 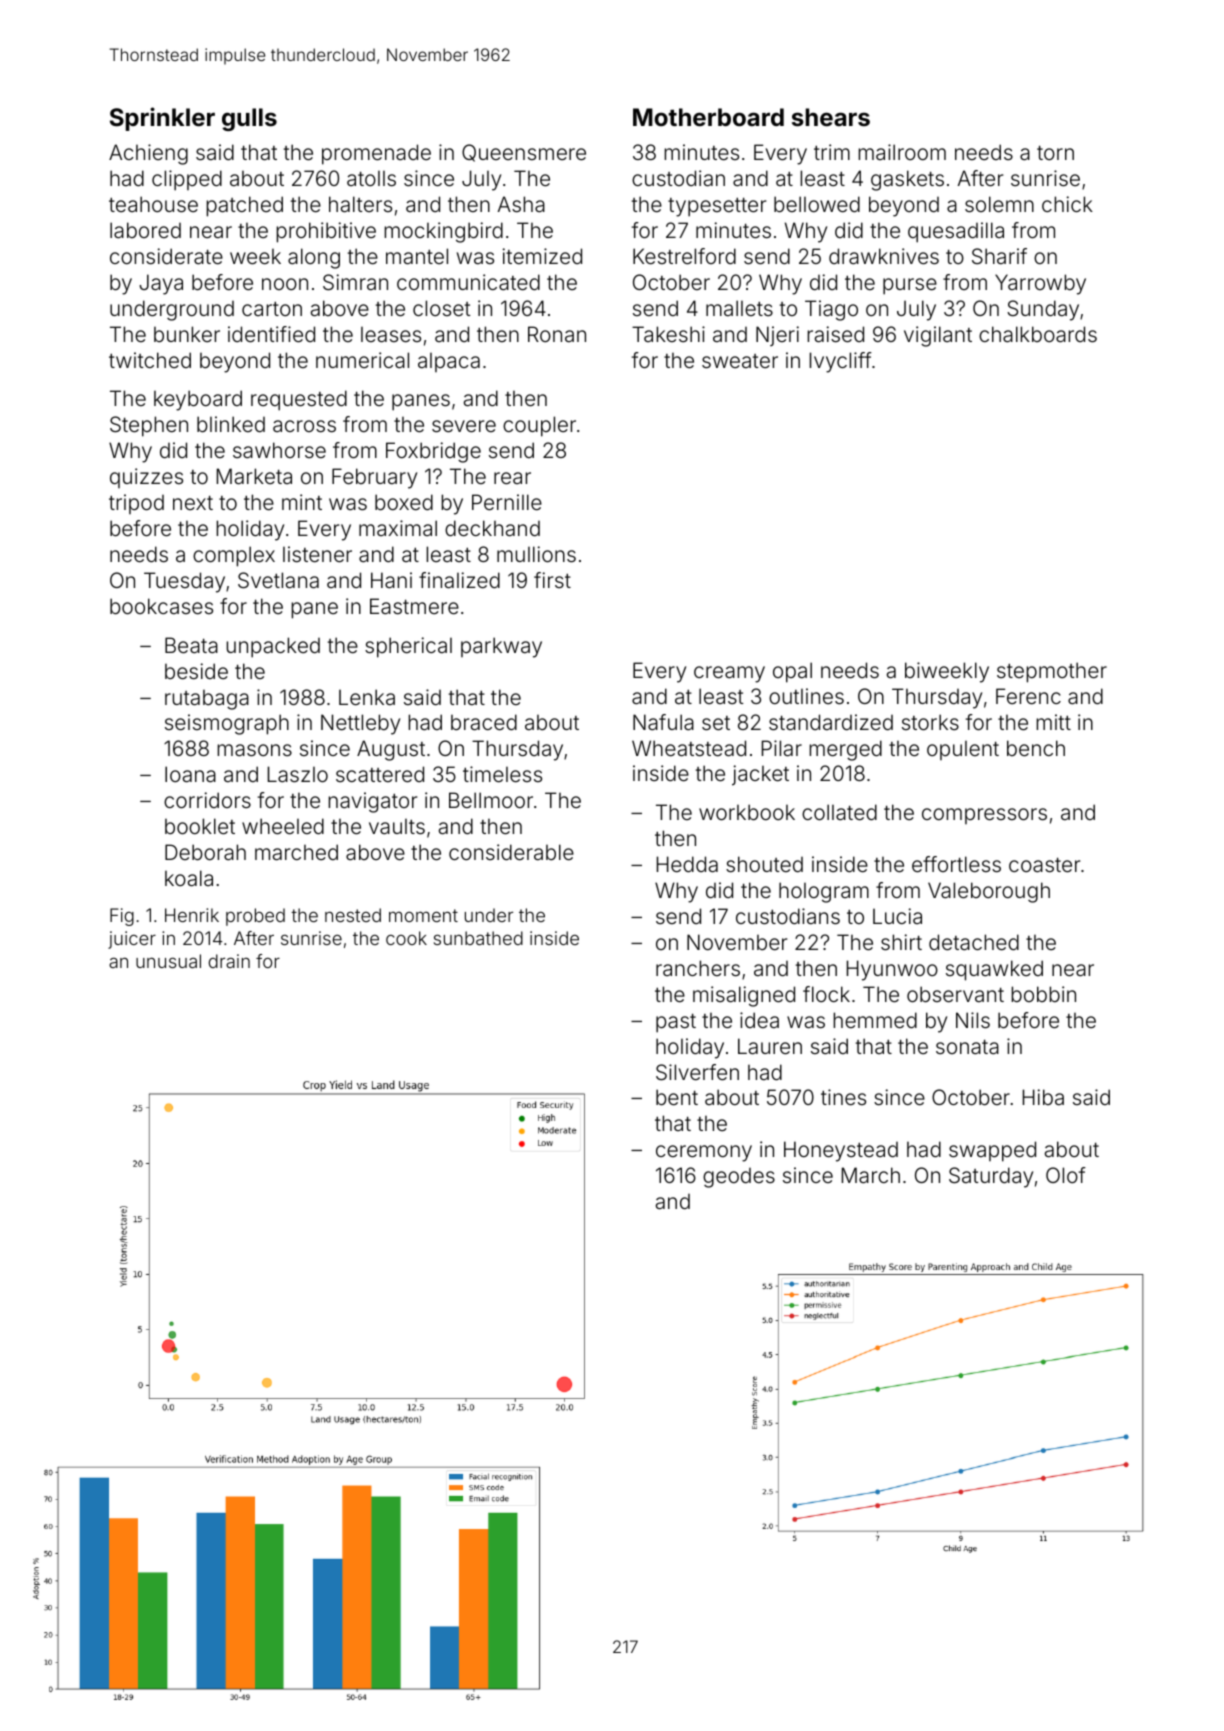 What do you see at coordinates (512, 478) in the screenshot?
I see `rear` at bounding box center [512, 478].
